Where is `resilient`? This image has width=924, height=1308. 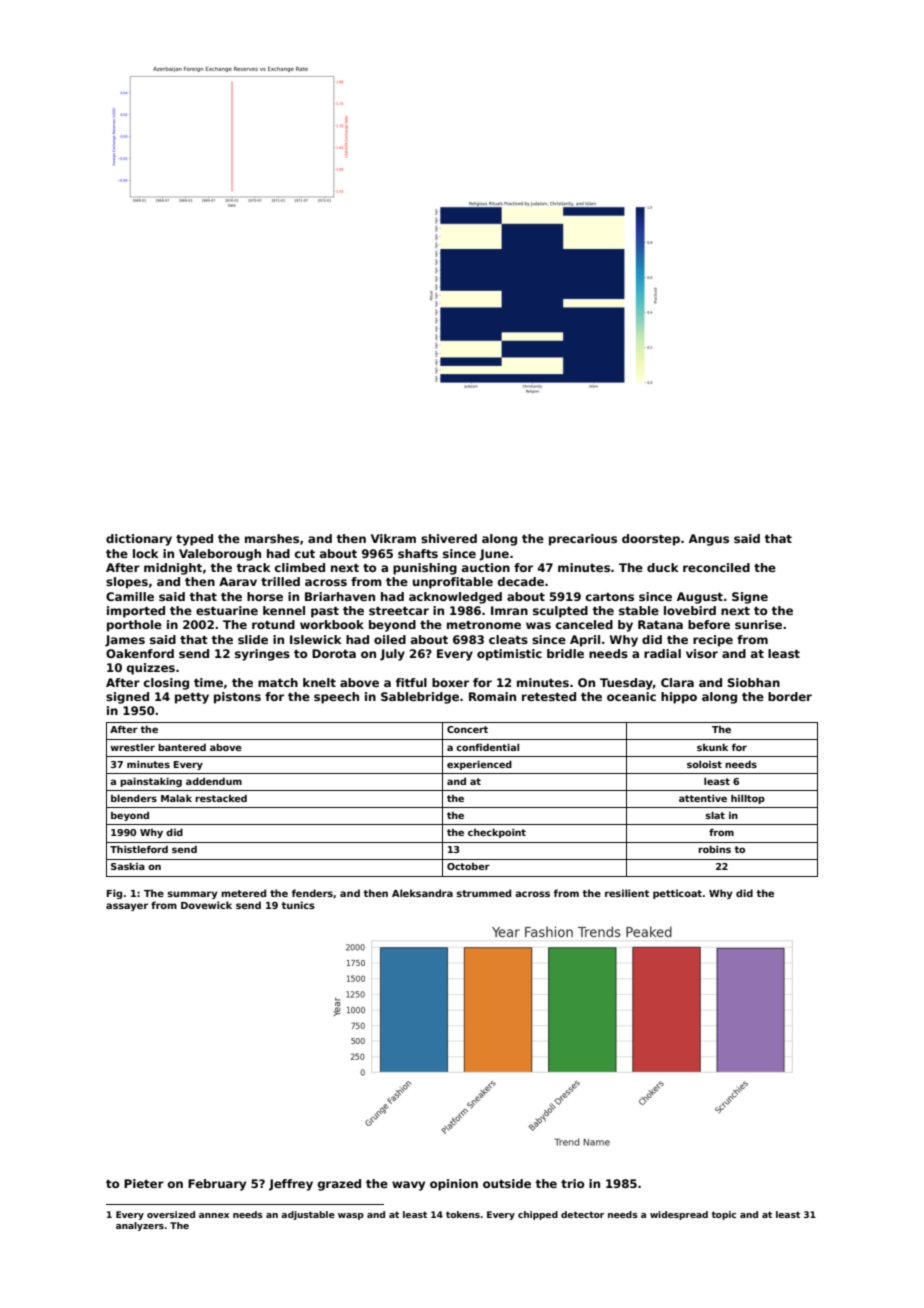 resilient is located at coordinates (627, 893).
